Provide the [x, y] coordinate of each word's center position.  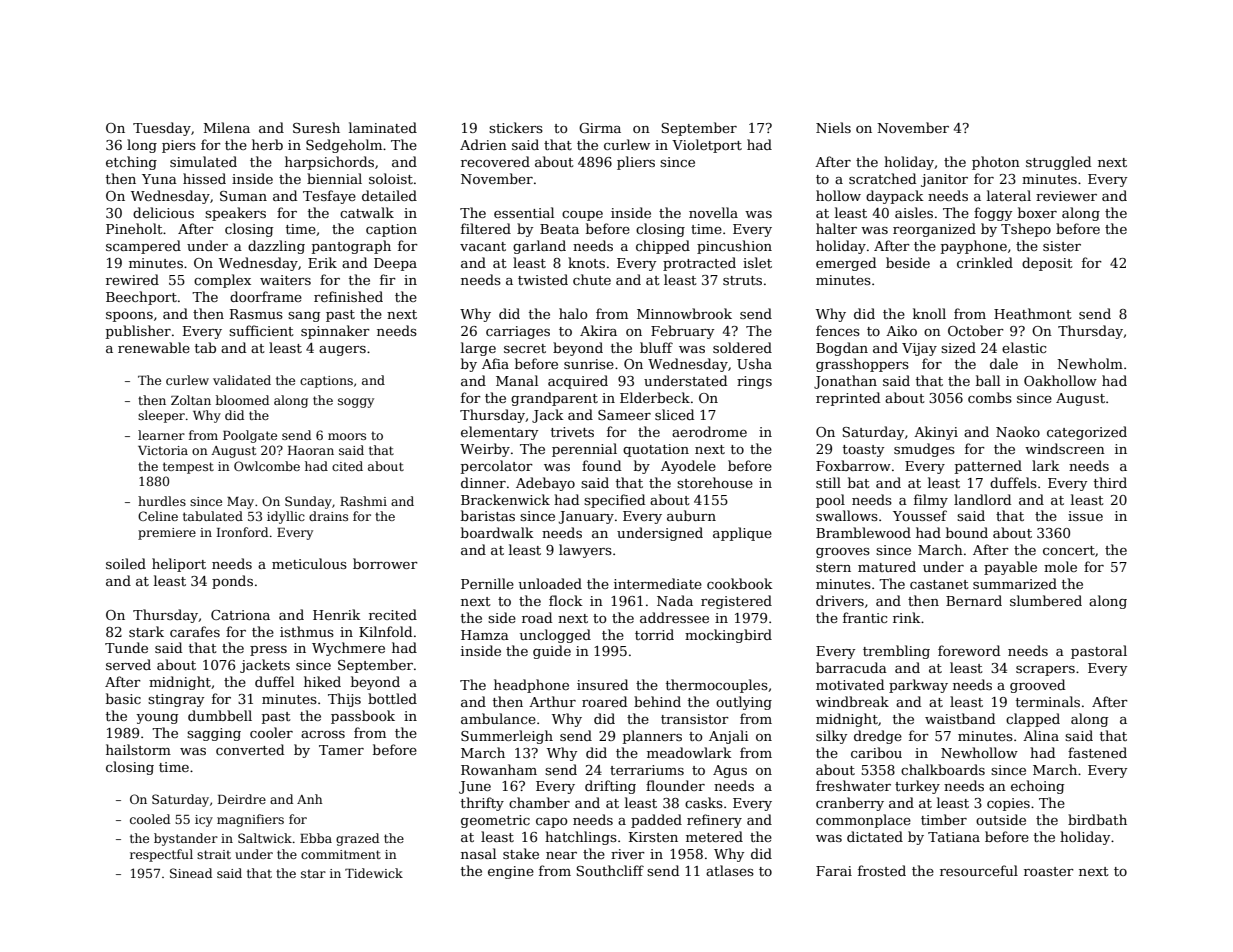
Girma [600, 128]
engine [511, 872]
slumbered [1046, 600]
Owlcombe [267, 466]
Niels [833, 127]
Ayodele [688, 467]
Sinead [191, 873]
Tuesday [162, 129]
